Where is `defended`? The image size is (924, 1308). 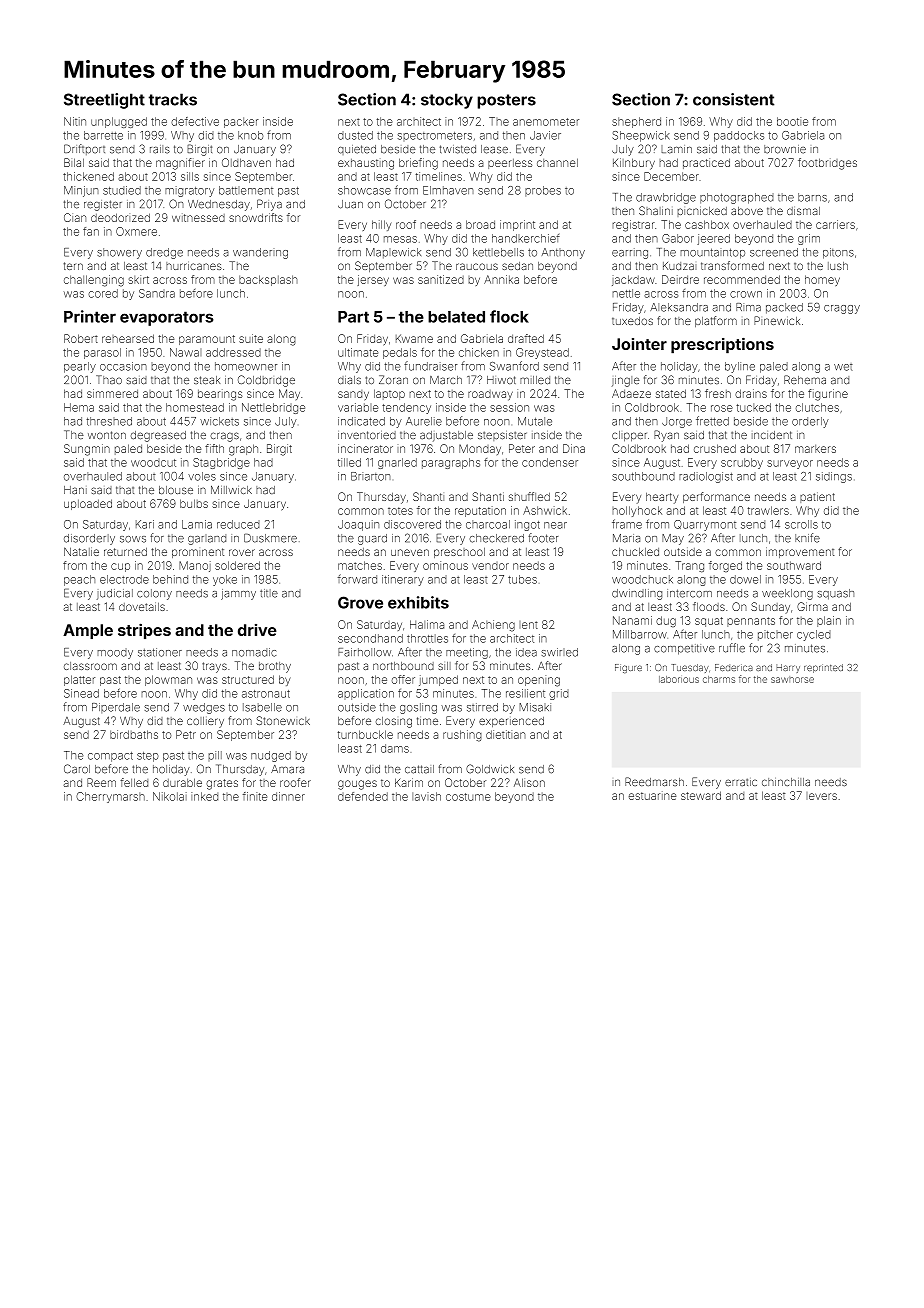
defended is located at coordinates (363, 796).
